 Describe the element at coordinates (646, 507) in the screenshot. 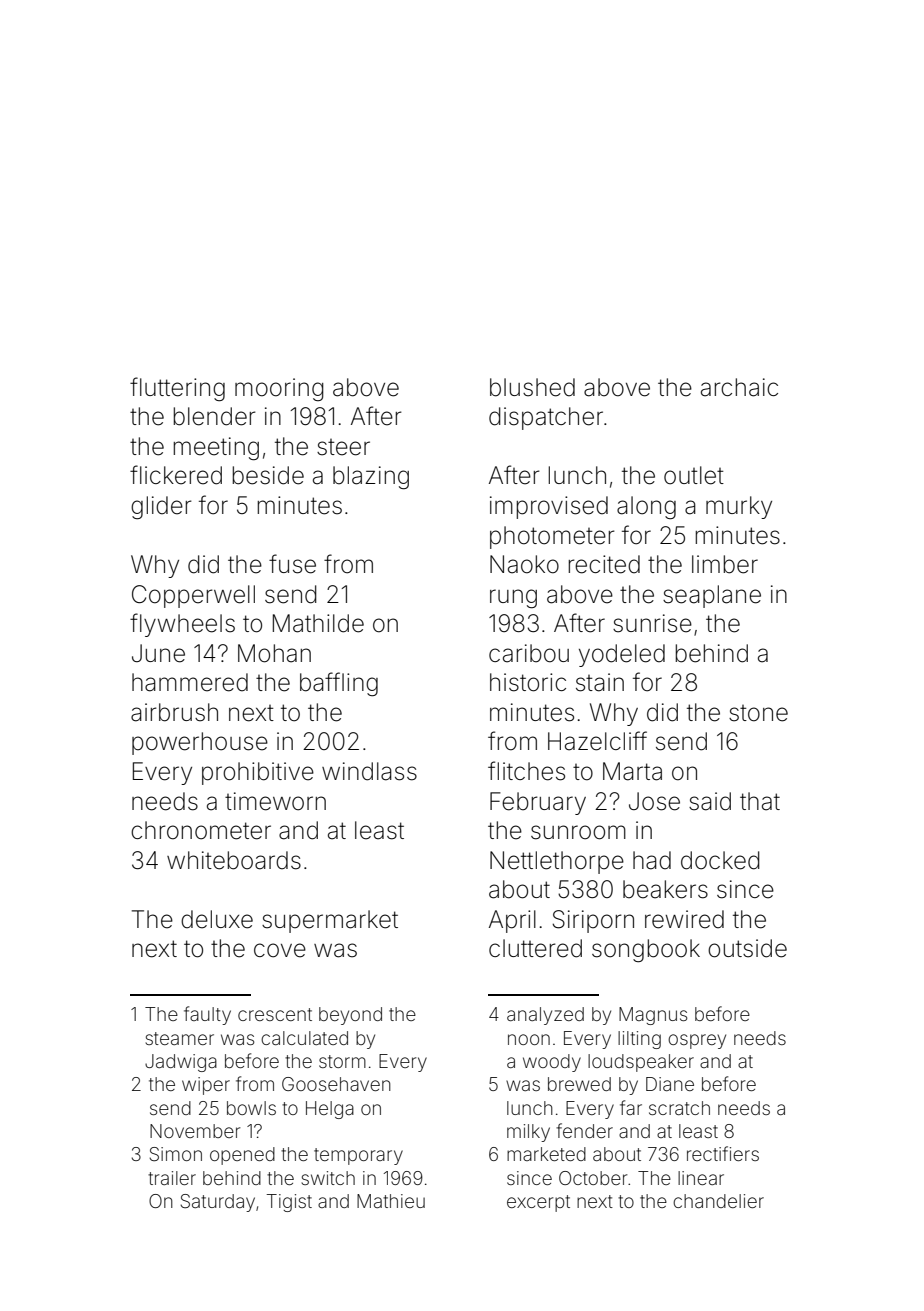

I see `along` at that location.
